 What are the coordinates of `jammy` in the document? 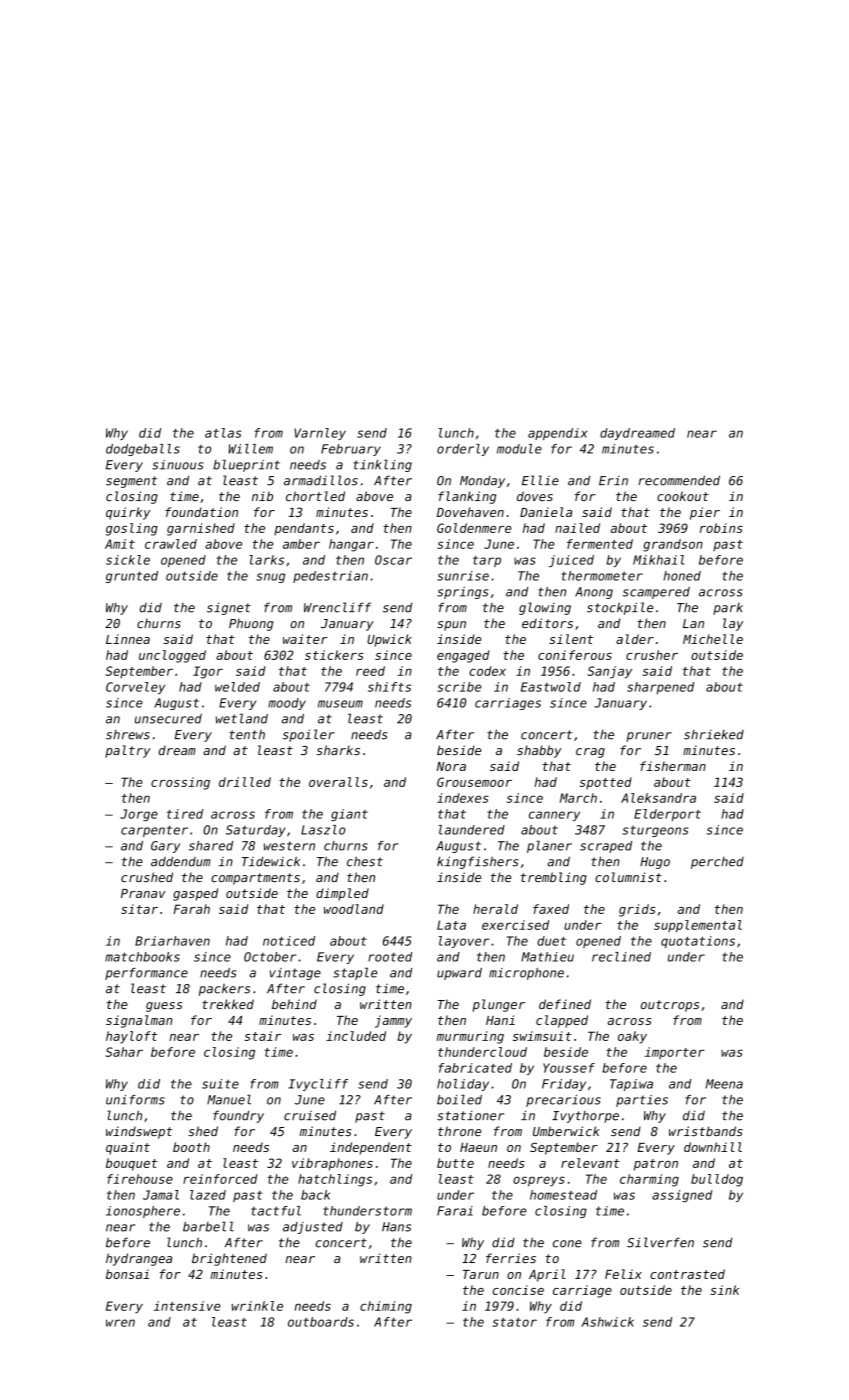 It's located at (393, 1021).
